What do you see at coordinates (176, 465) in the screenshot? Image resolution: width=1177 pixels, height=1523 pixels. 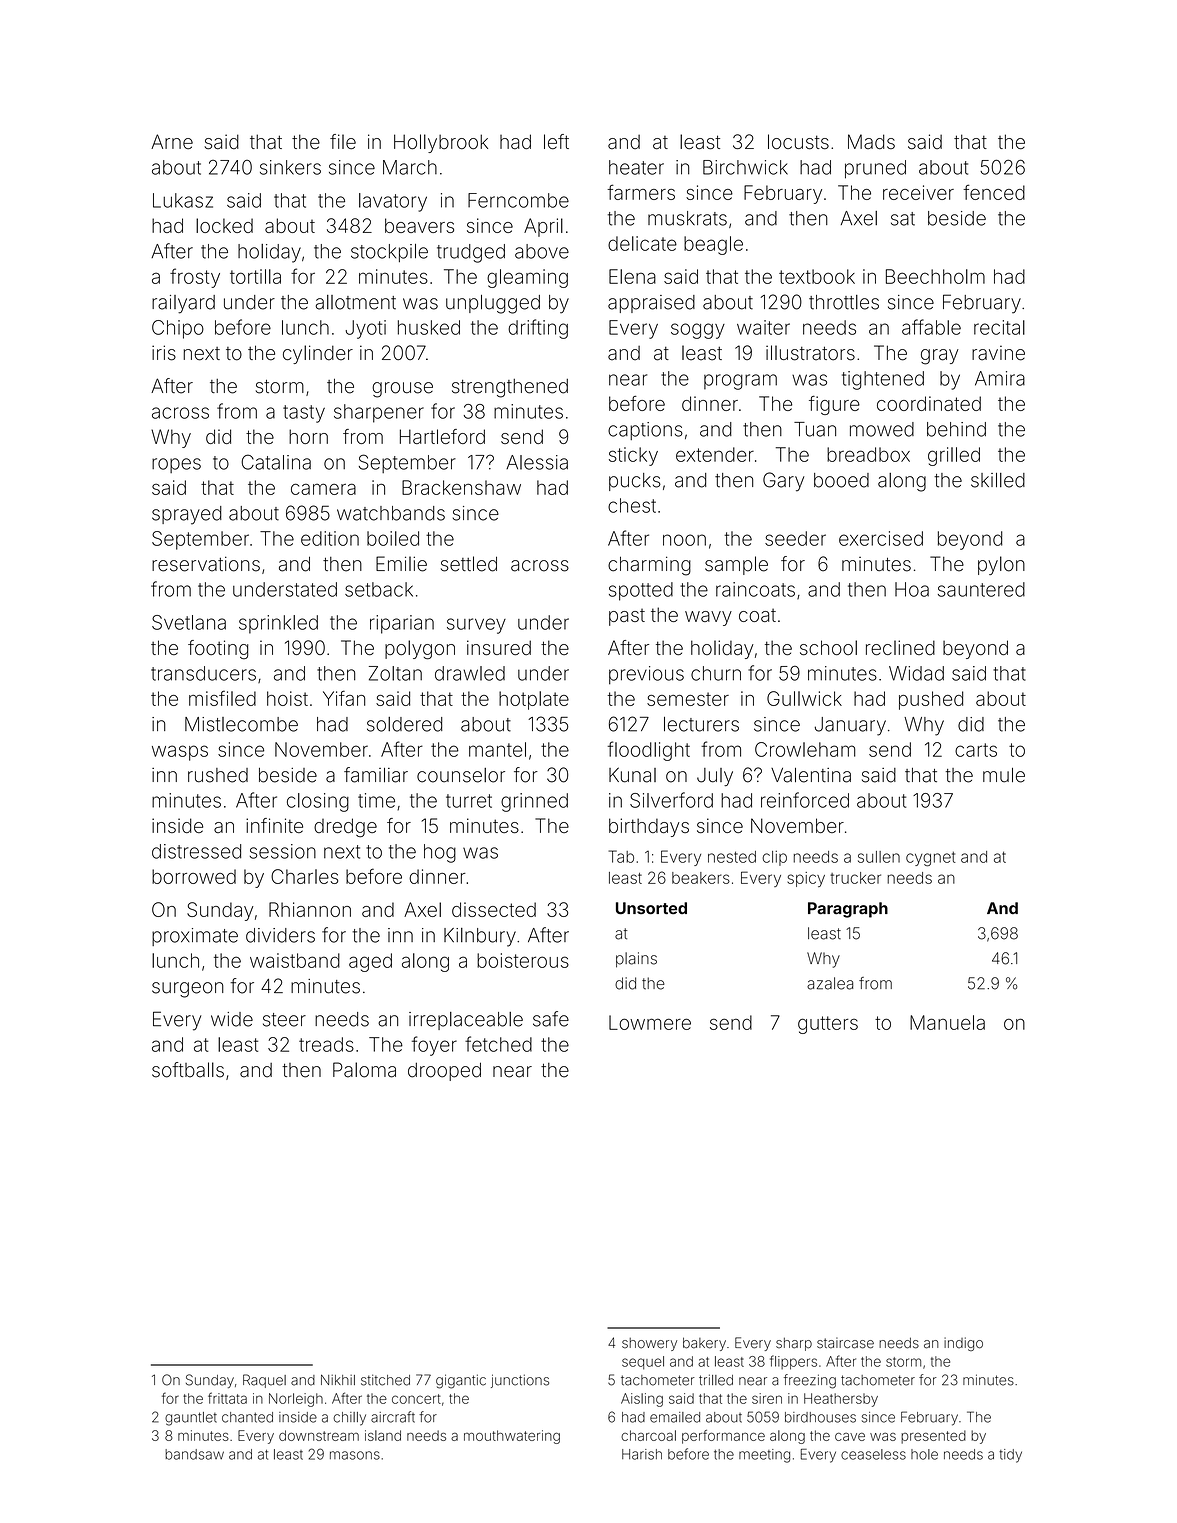 I see `ropes` at bounding box center [176, 465].
